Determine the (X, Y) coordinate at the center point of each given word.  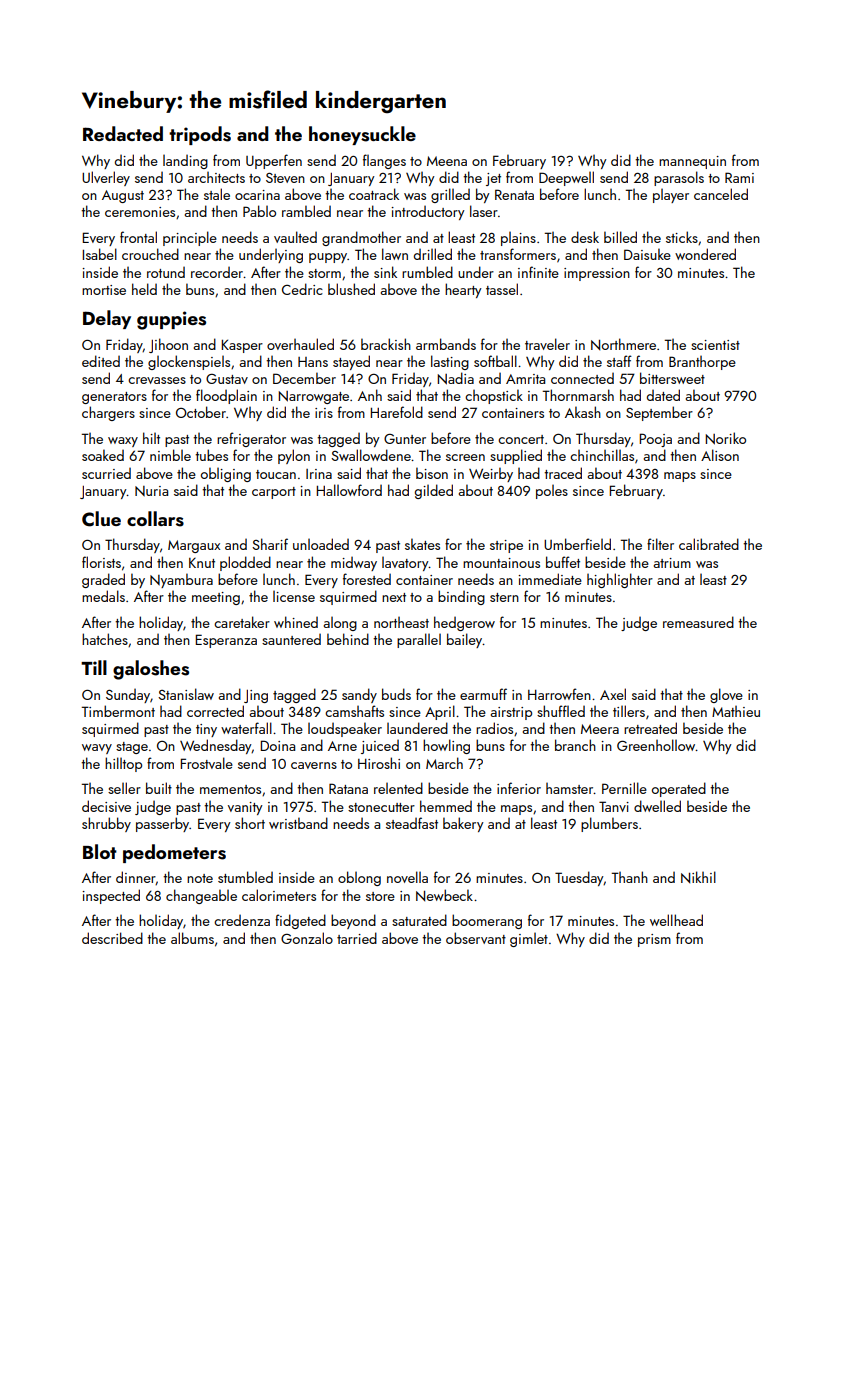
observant (476, 938)
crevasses (157, 380)
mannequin (692, 162)
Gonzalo (307, 938)
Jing (256, 696)
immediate (550, 579)
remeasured (698, 622)
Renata (514, 194)
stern (504, 597)
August (123, 196)
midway (354, 564)
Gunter (405, 439)
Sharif (270, 544)
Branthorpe (702, 363)
